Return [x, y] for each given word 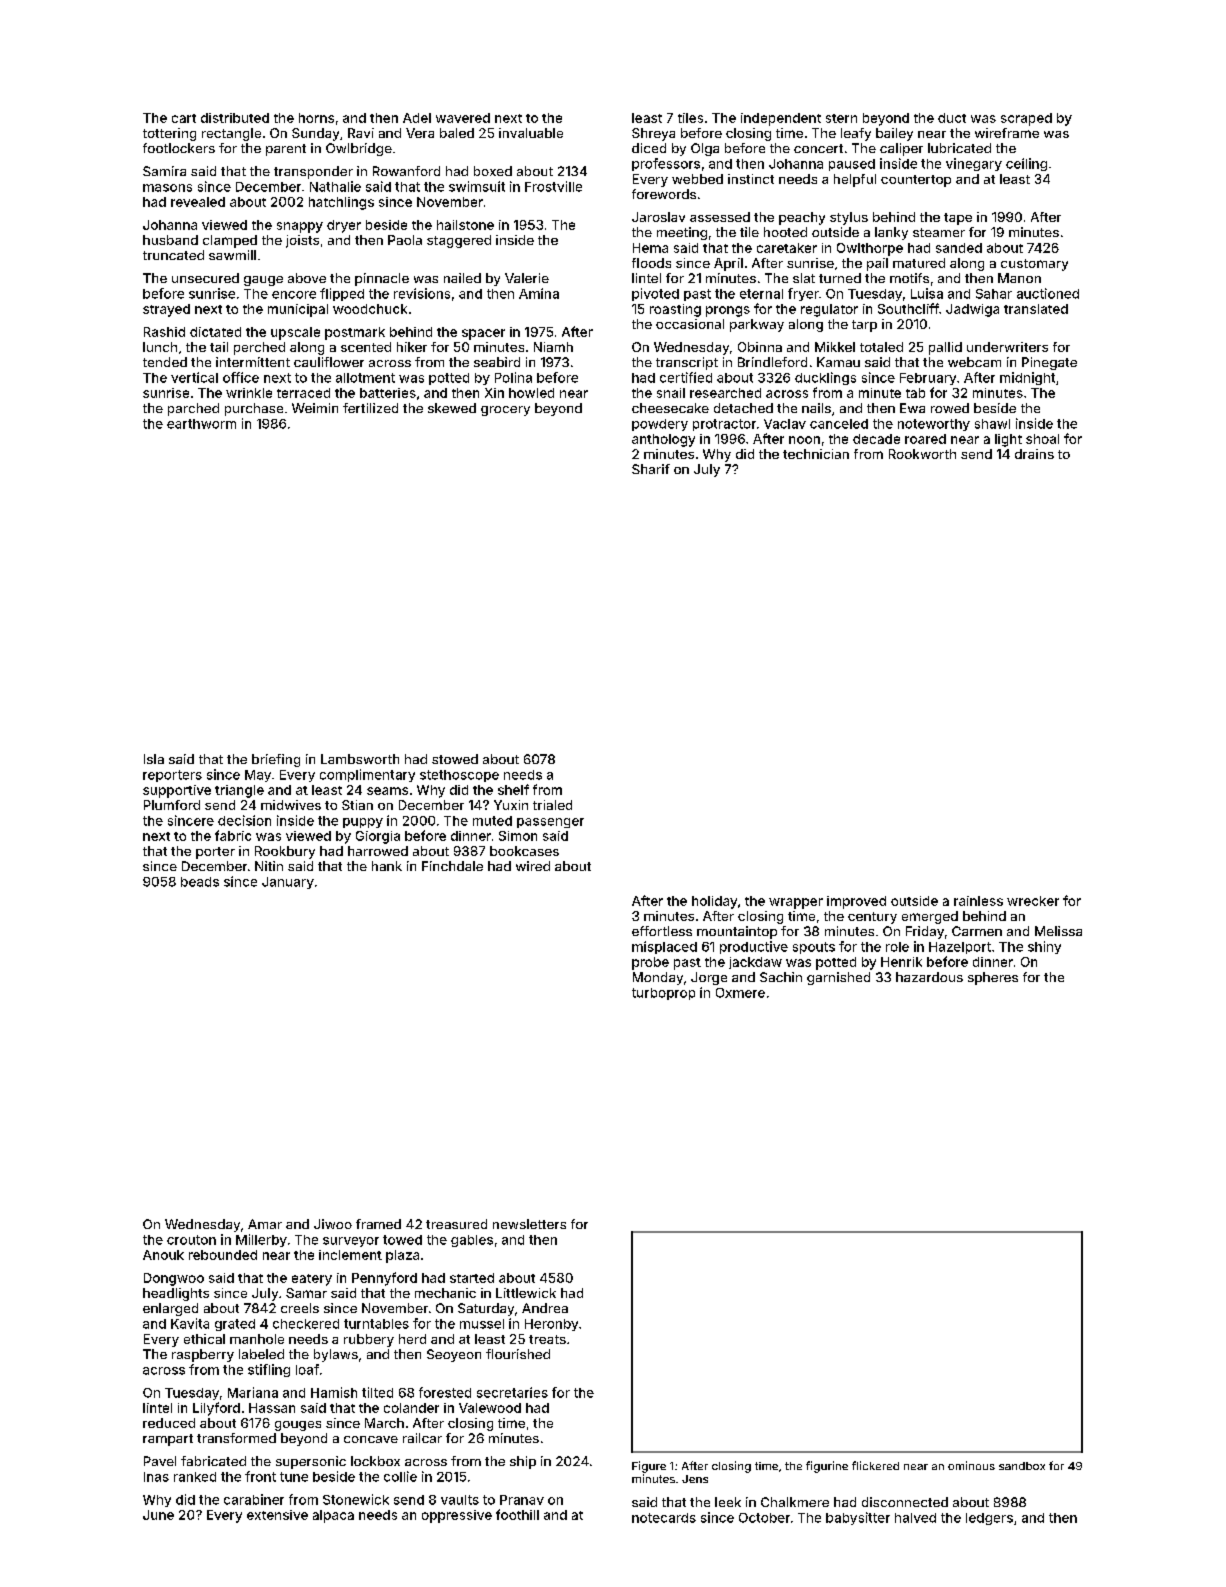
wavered [463, 118]
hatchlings [341, 203]
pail [877, 264]
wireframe [1007, 133]
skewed [452, 408]
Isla [154, 759]
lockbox [375, 1461]
